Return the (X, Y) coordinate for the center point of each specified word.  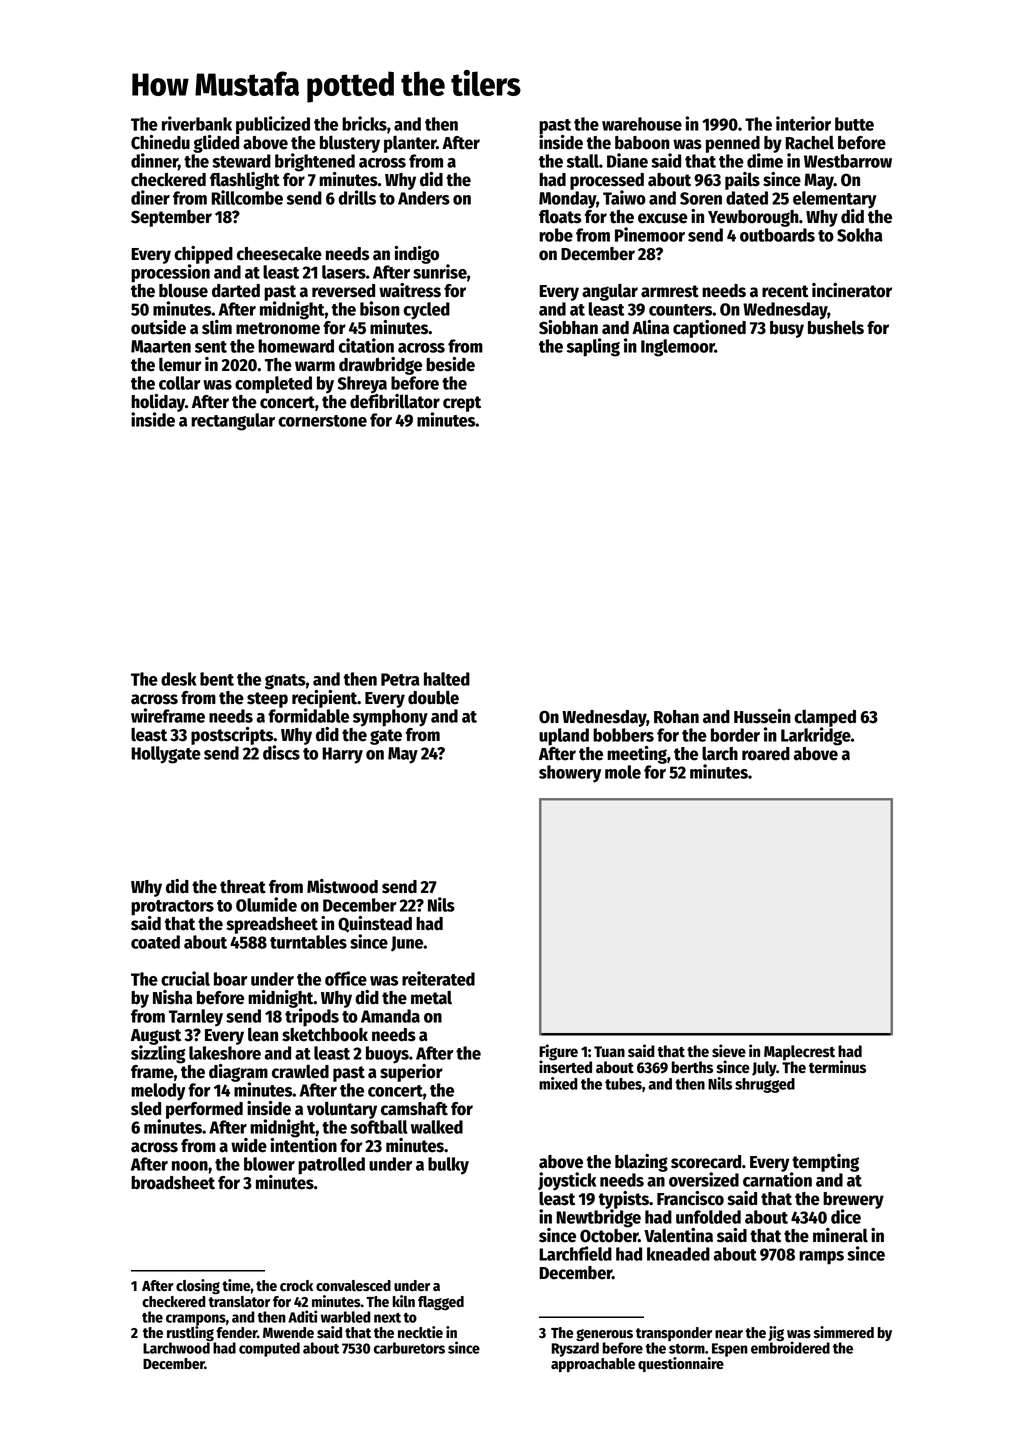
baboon (642, 143)
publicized (273, 125)
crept (462, 404)
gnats (285, 682)
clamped (825, 718)
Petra (400, 679)
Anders (424, 198)
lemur (180, 364)
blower (269, 1164)
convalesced (353, 1286)
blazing (641, 1163)
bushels (836, 327)
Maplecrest (799, 1053)
